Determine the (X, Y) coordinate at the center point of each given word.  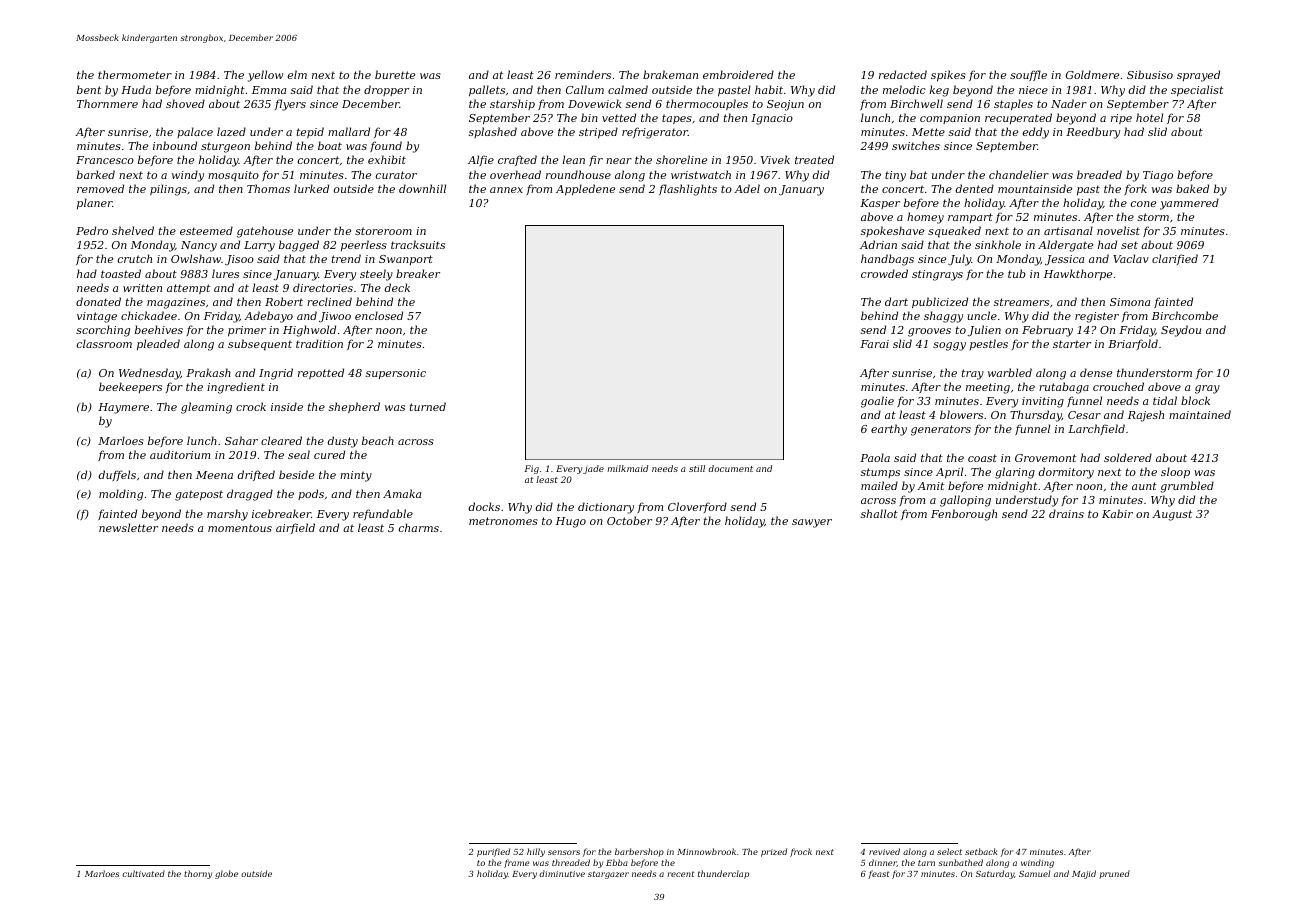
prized (774, 852)
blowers (961, 414)
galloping (965, 501)
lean (574, 159)
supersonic (396, 374)
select (949, 851)
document (730, 468)
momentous (240, 528)
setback (981, 851)
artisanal (1068, 230)
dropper (386, 90)
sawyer (812, 523)
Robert (284, 301)
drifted (256, 475)
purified (493, 852)
